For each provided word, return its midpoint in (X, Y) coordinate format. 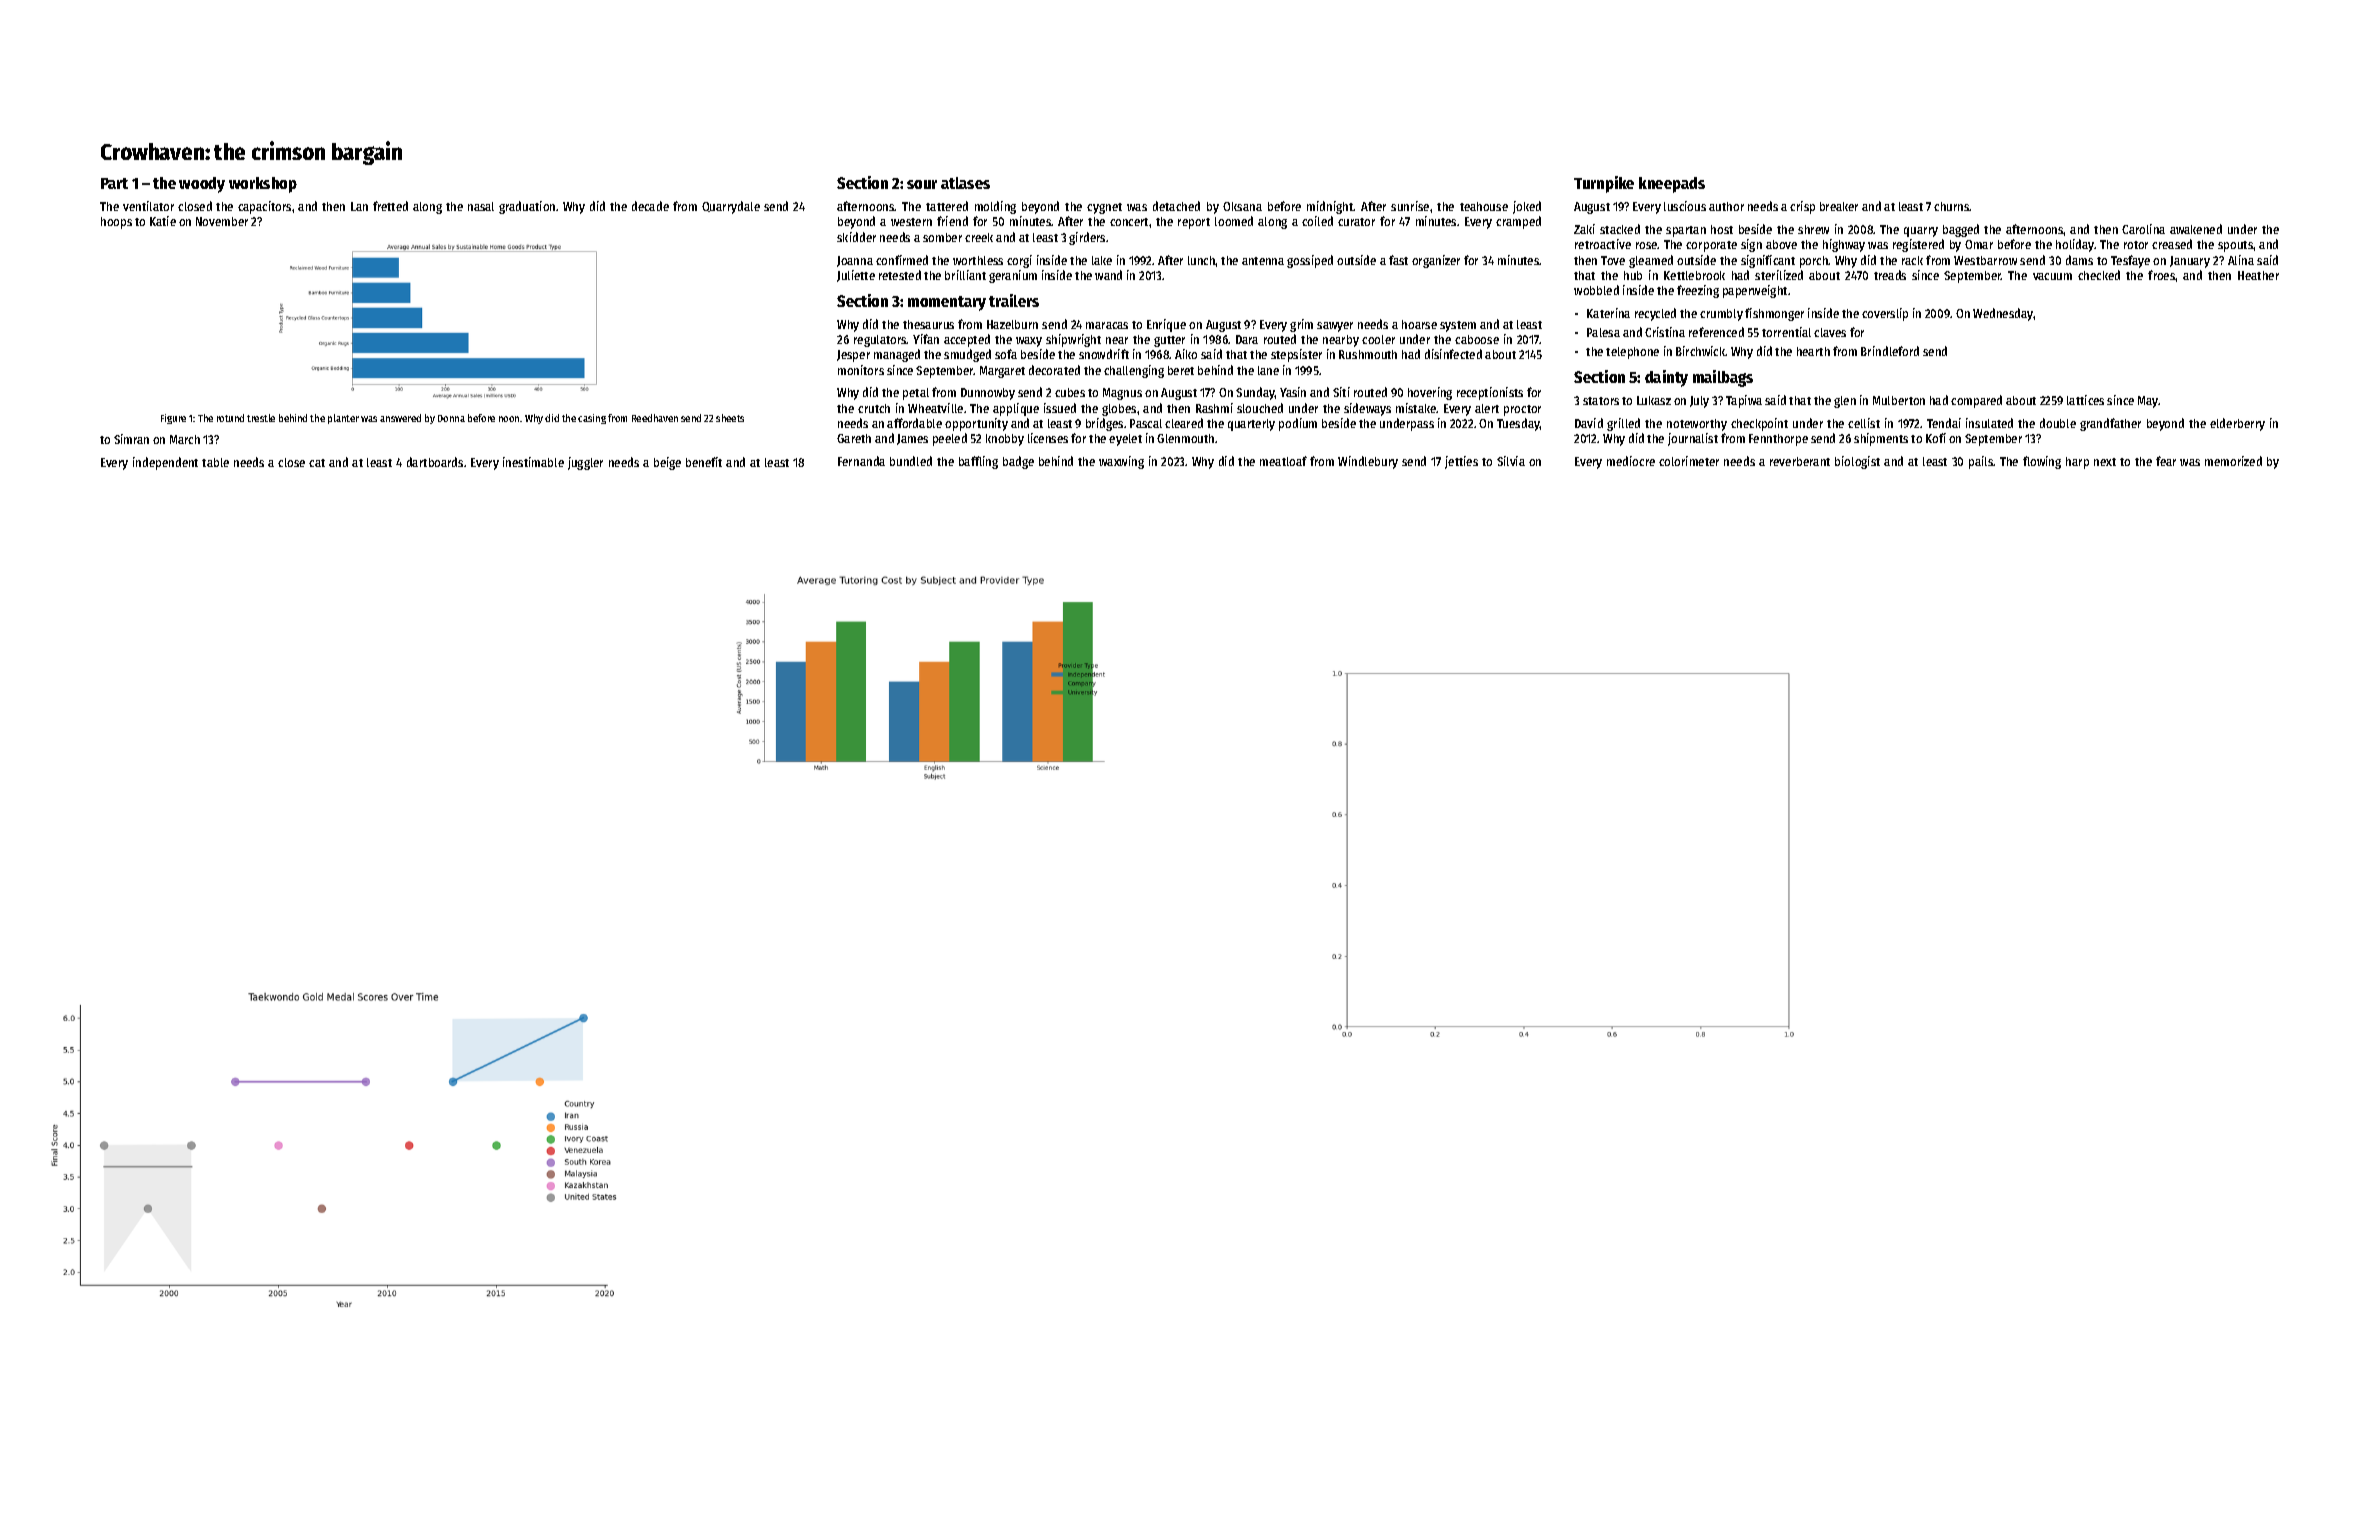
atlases (965, 183)
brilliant (965, 275)
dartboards (435, 462)
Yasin (1293, 392)
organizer (1436, 261)
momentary (947, 303)
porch (1814, 262)
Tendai (1944, 423)
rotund (230, 418)
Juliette (856, 276)
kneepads (1672, 185)
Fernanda (861, 461)
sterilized (1779, 275)
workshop (263, 185)
